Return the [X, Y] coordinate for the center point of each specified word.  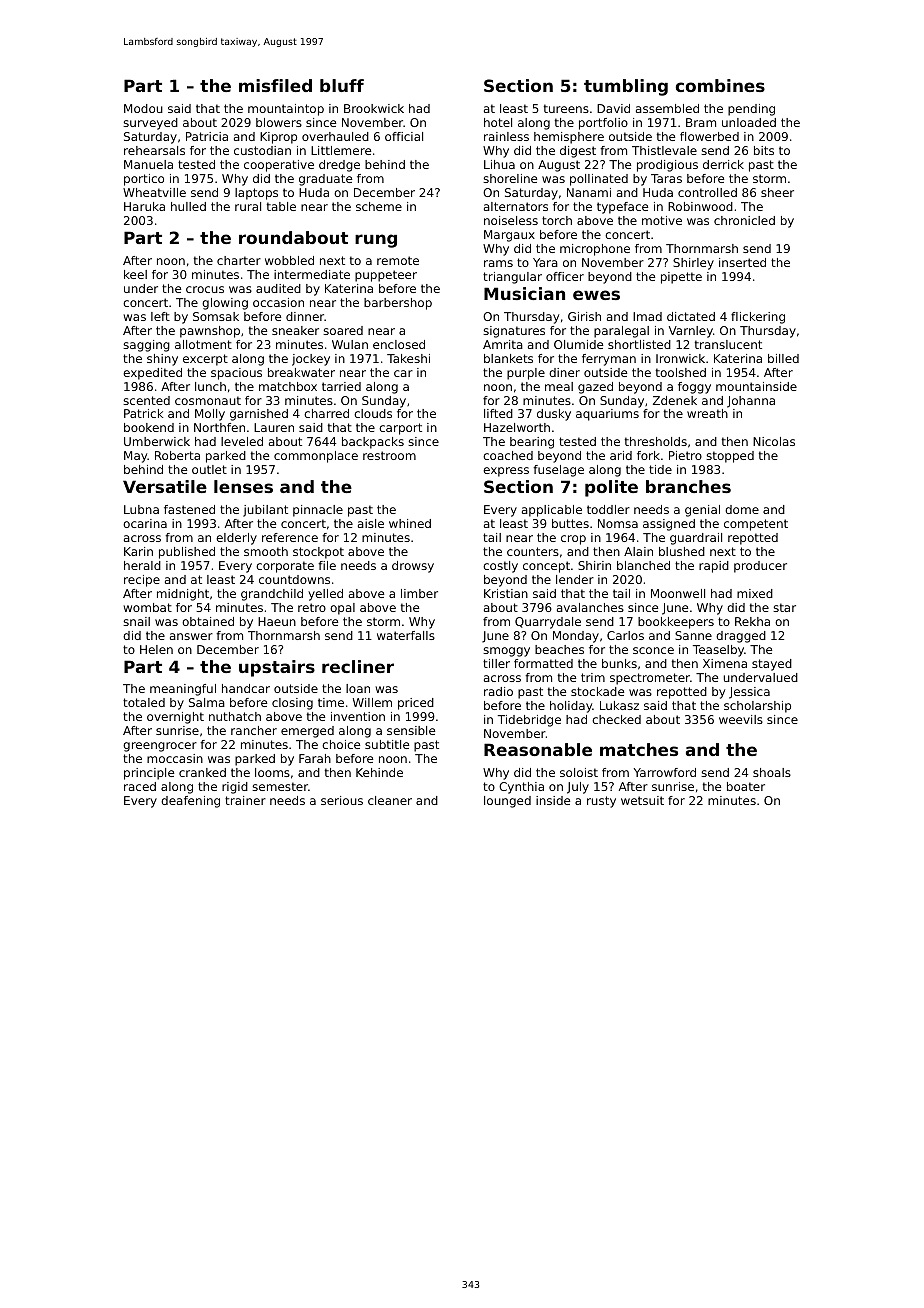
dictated [691, 316]
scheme [379, 206]
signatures [514, 332]
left [160, 316]
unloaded [749, 122]
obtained [208, 621]
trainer [245, 800]
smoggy [506, 652]
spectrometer [650, 679]
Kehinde [379, 772]
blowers [279, 122]
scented [146, 400]
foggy [694, 388]
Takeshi [408, 358]
